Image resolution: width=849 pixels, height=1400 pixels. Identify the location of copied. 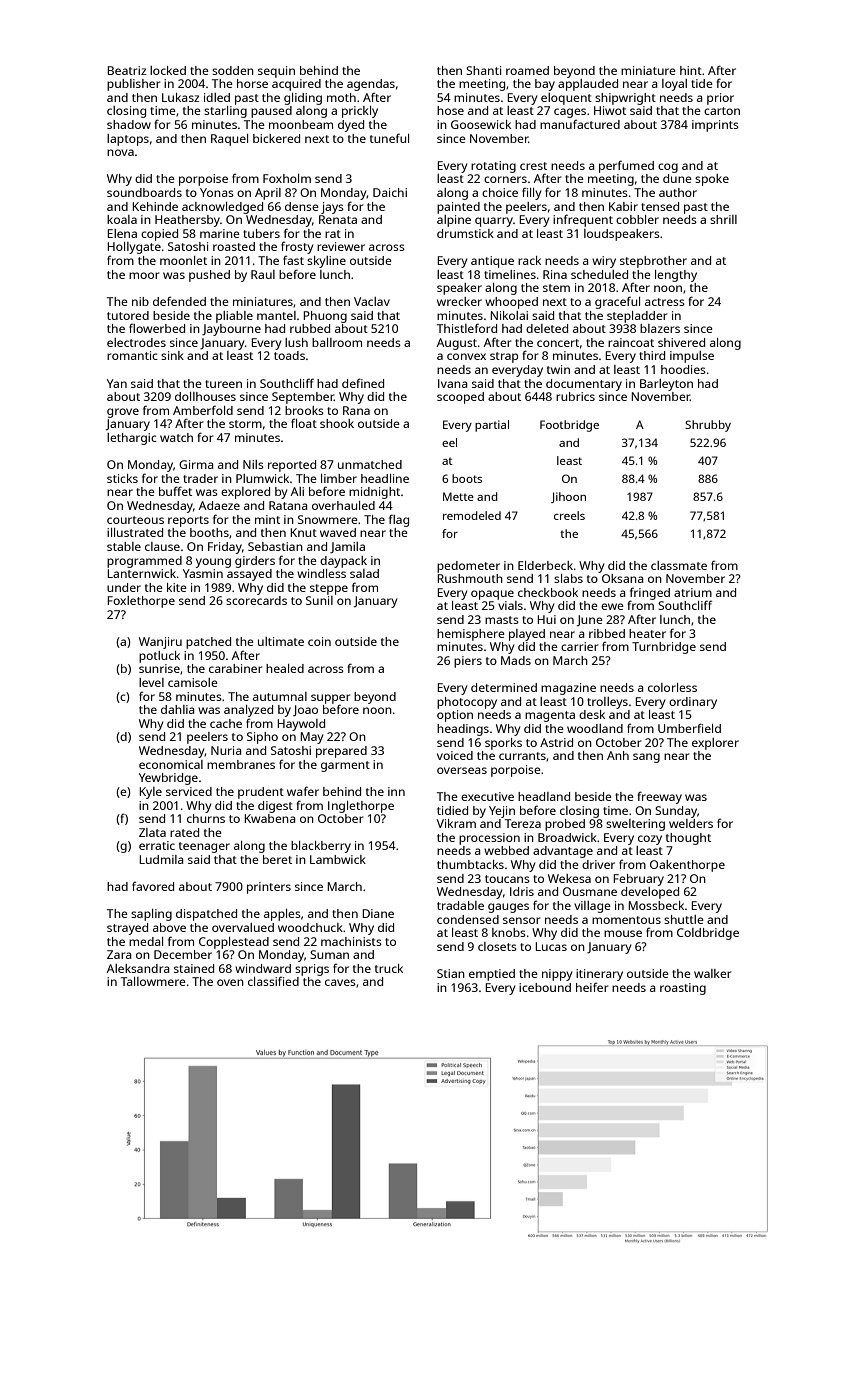
(159, 235).
